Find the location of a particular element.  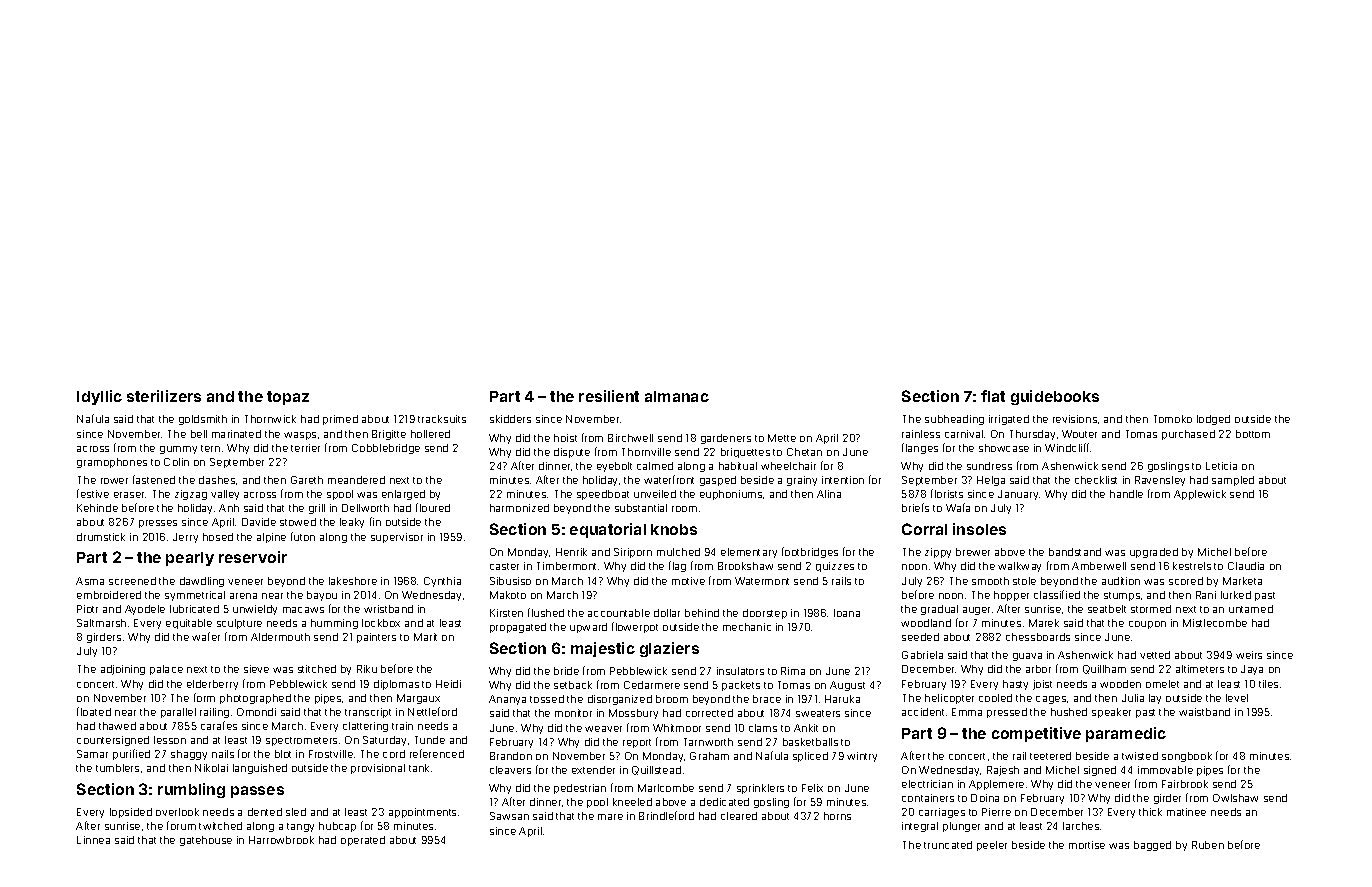

dedicated is located at coordinates (724, 802).
